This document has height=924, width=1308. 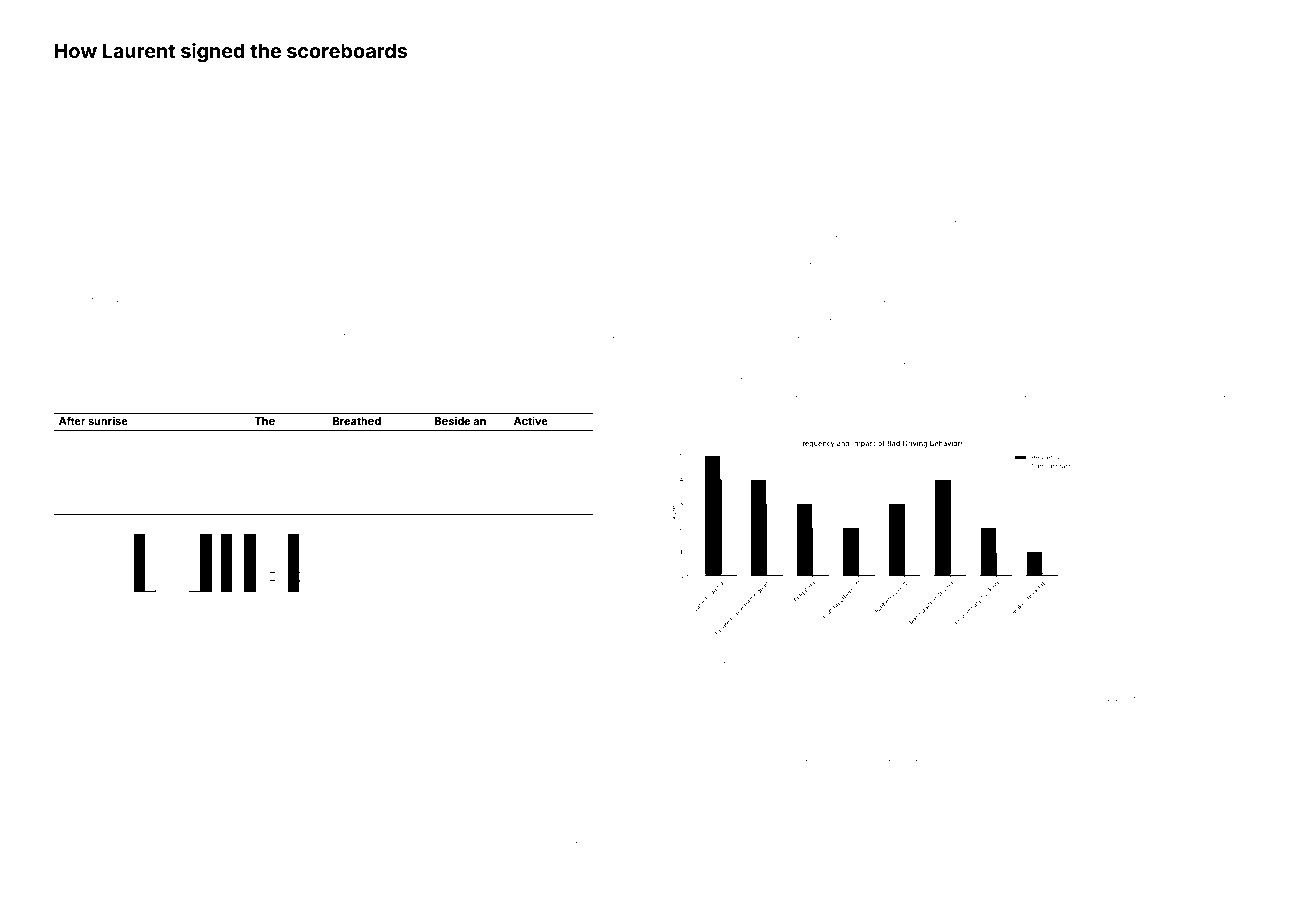 I want to click on despaired, so click(x=256, y=860).
